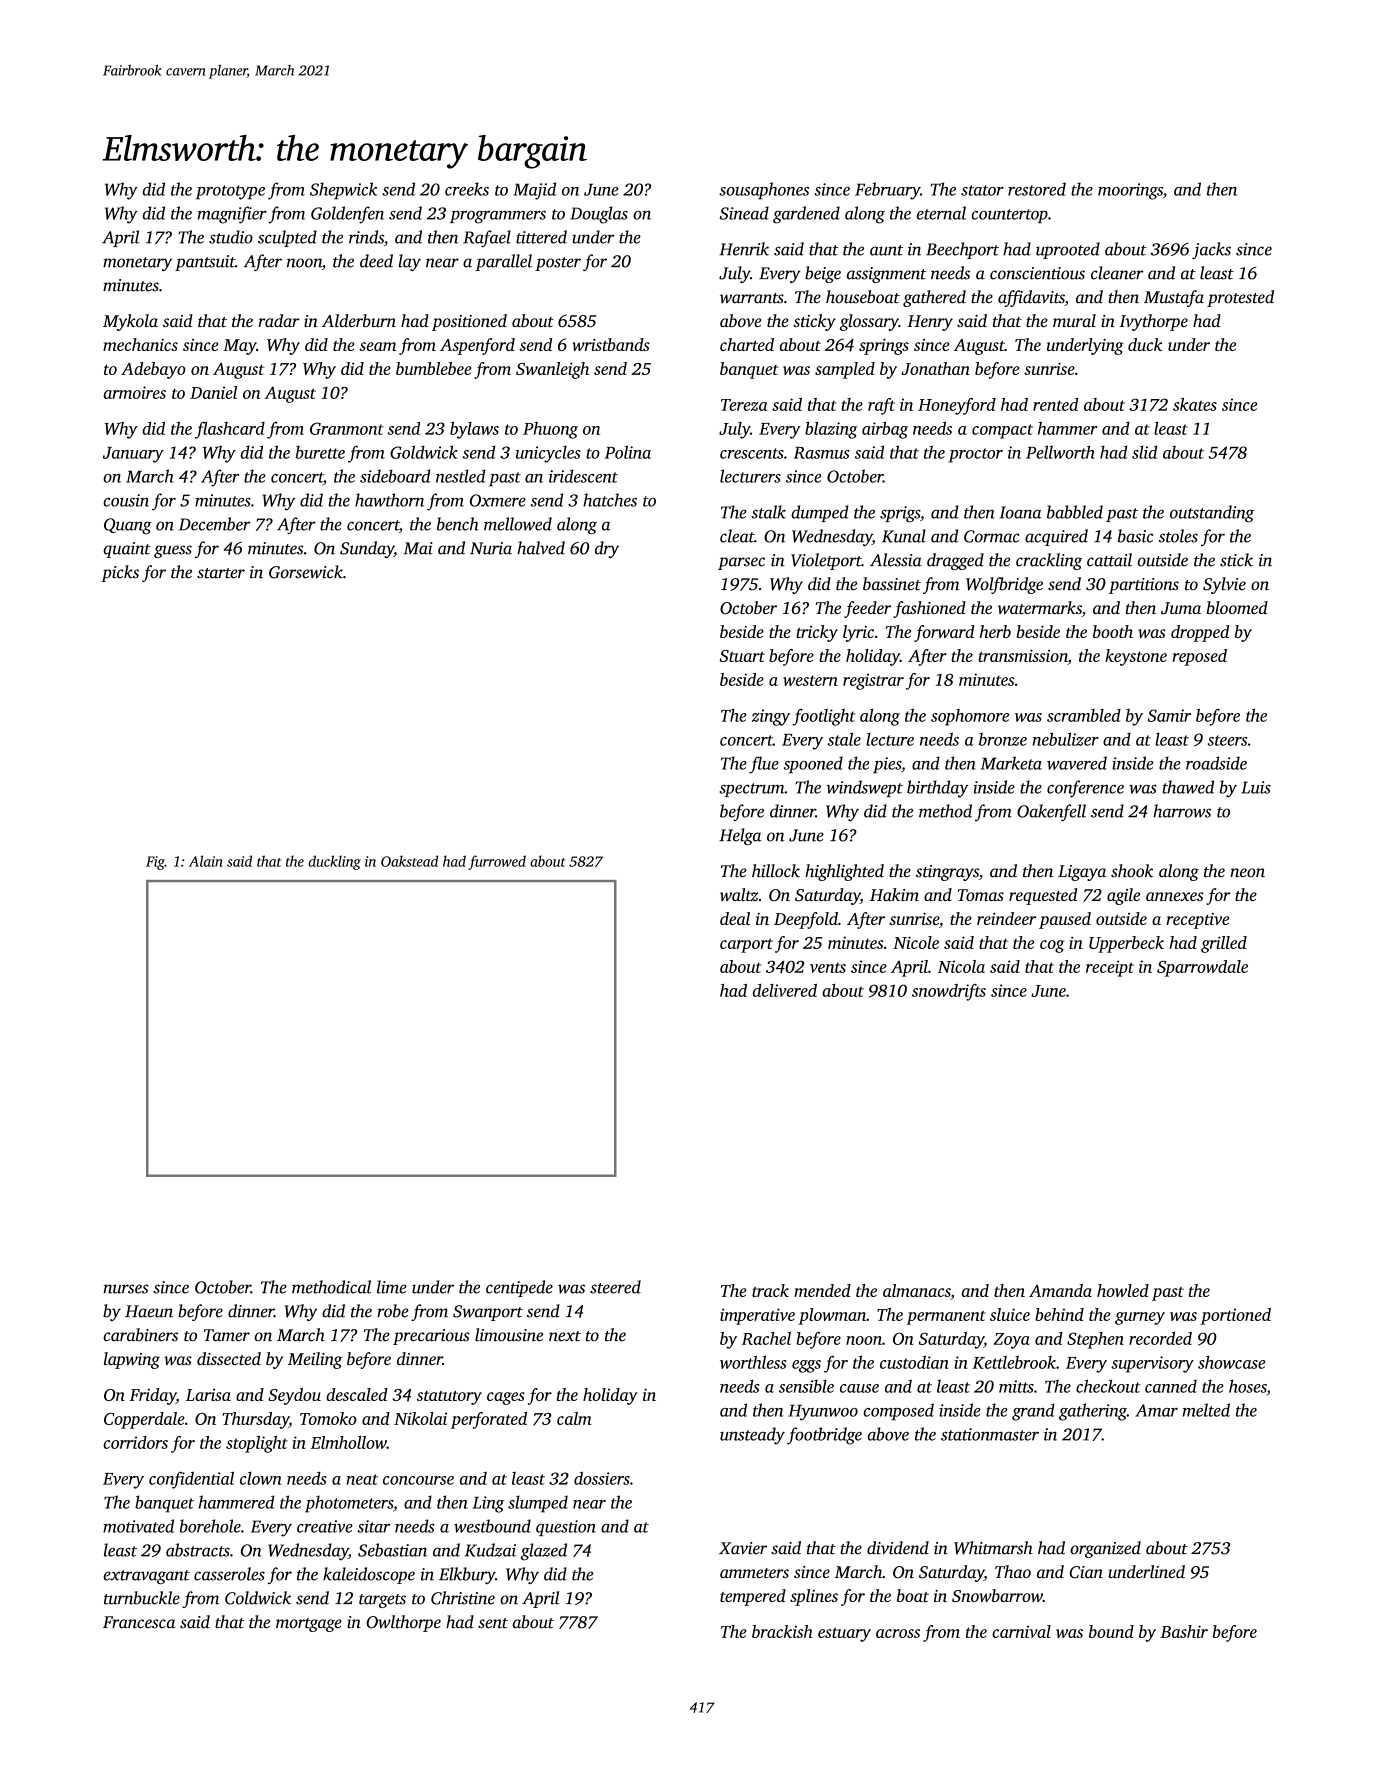 This screenshot has width=1379, height=1784. What do you see at coordinates (1211, 250) in the screenshot?
I see `jacks` at bounding box center [1211, 250].
